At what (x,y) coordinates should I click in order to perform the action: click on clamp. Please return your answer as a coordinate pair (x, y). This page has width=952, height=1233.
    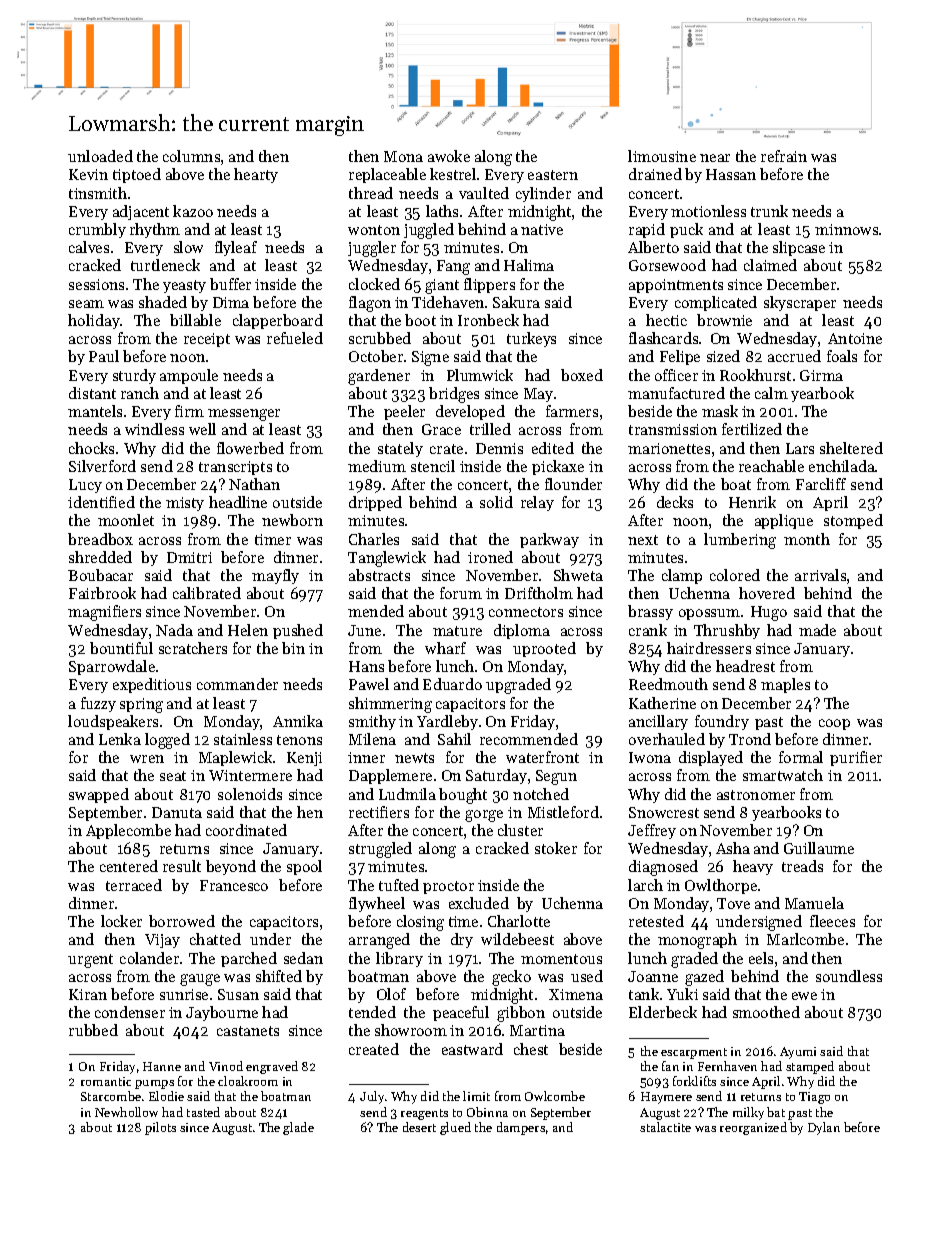
    Looking at the image, I should click on (682, 576).
